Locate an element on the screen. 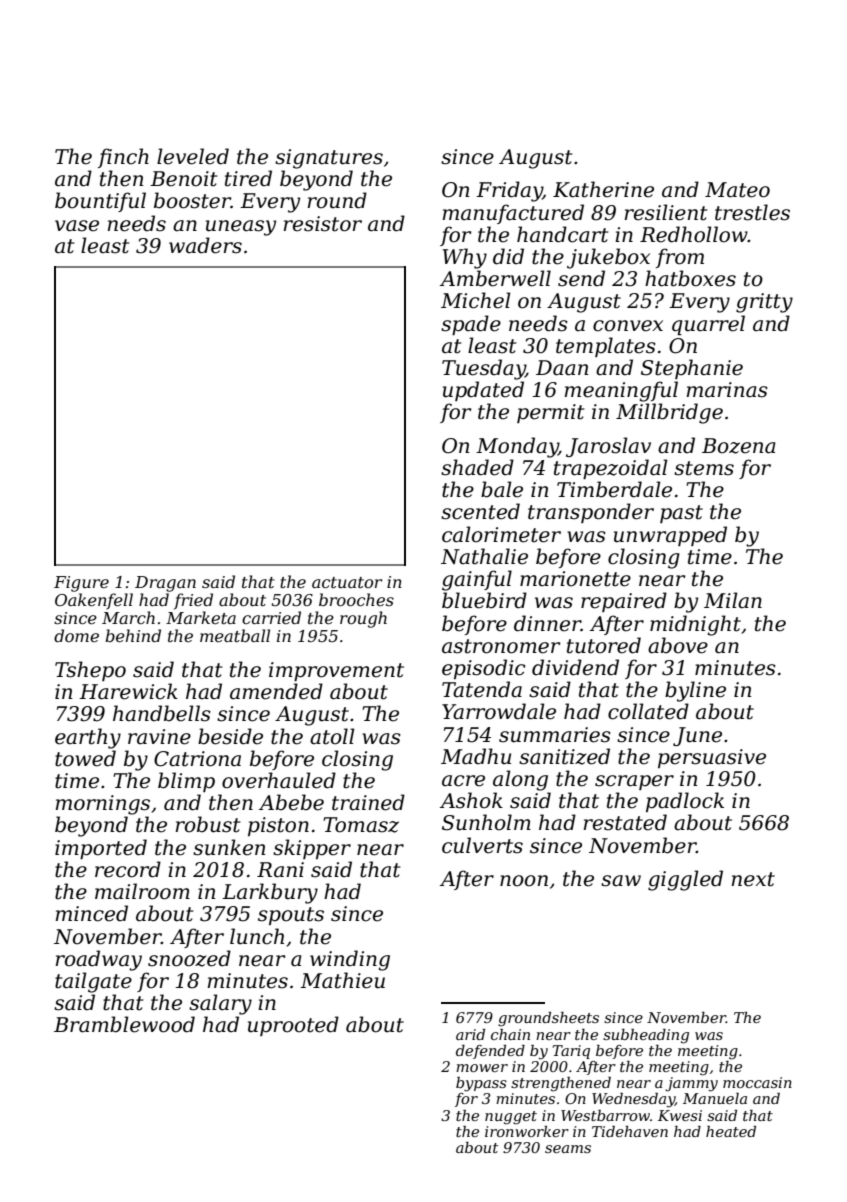  Bramblewood is located at coordinates (124, 1024).
